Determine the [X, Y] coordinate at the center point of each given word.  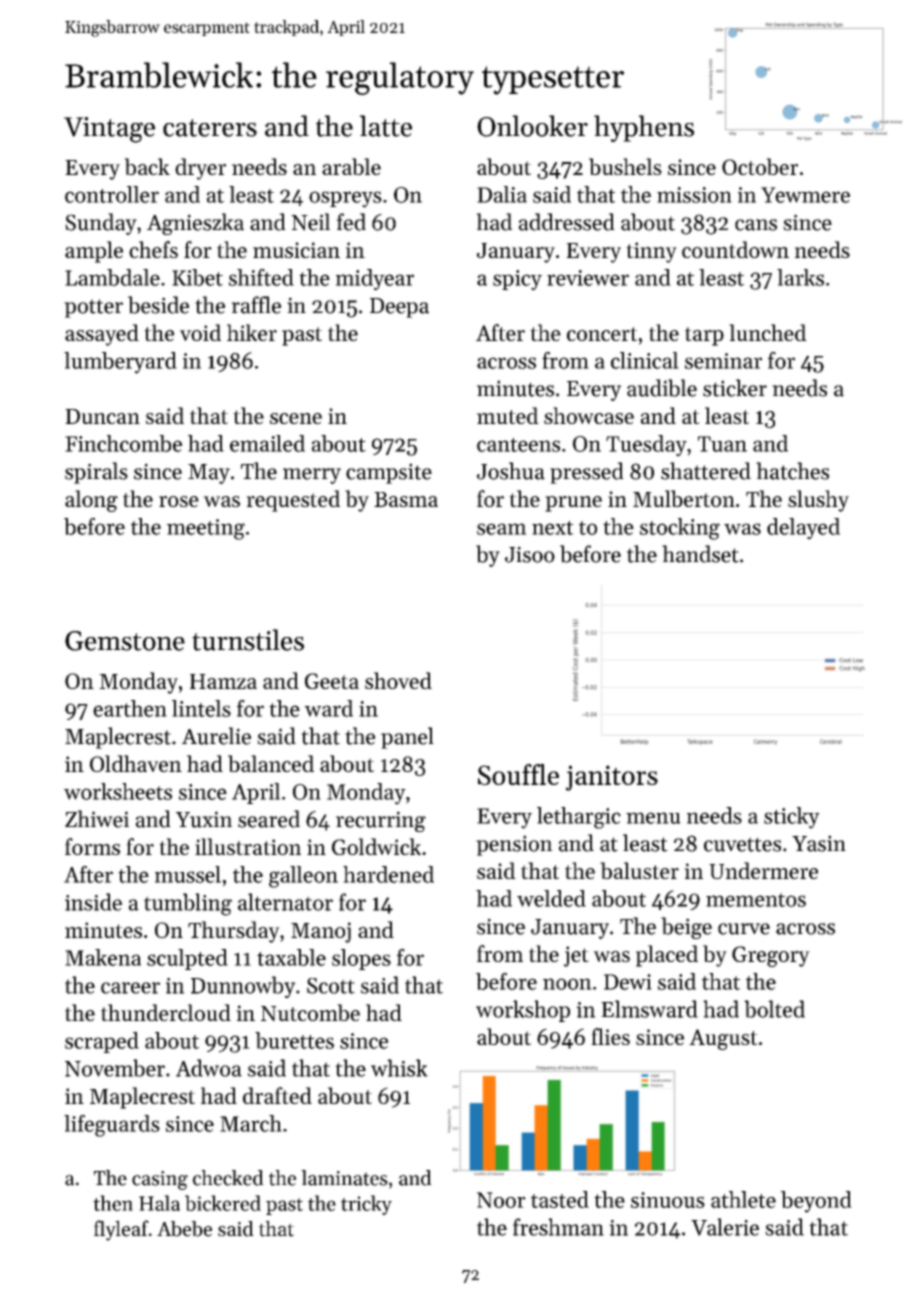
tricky [366, 1205]
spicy [517, 280]
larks [800, 277]
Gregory [771, 956]
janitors [612, 778]
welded [551, 898]
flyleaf [121, 1230]
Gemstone [125, 641]
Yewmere [805, 195]
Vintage [109, 130]
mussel [188, 874]
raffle [256, 305]
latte [386, 126]
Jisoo [530, 554]
